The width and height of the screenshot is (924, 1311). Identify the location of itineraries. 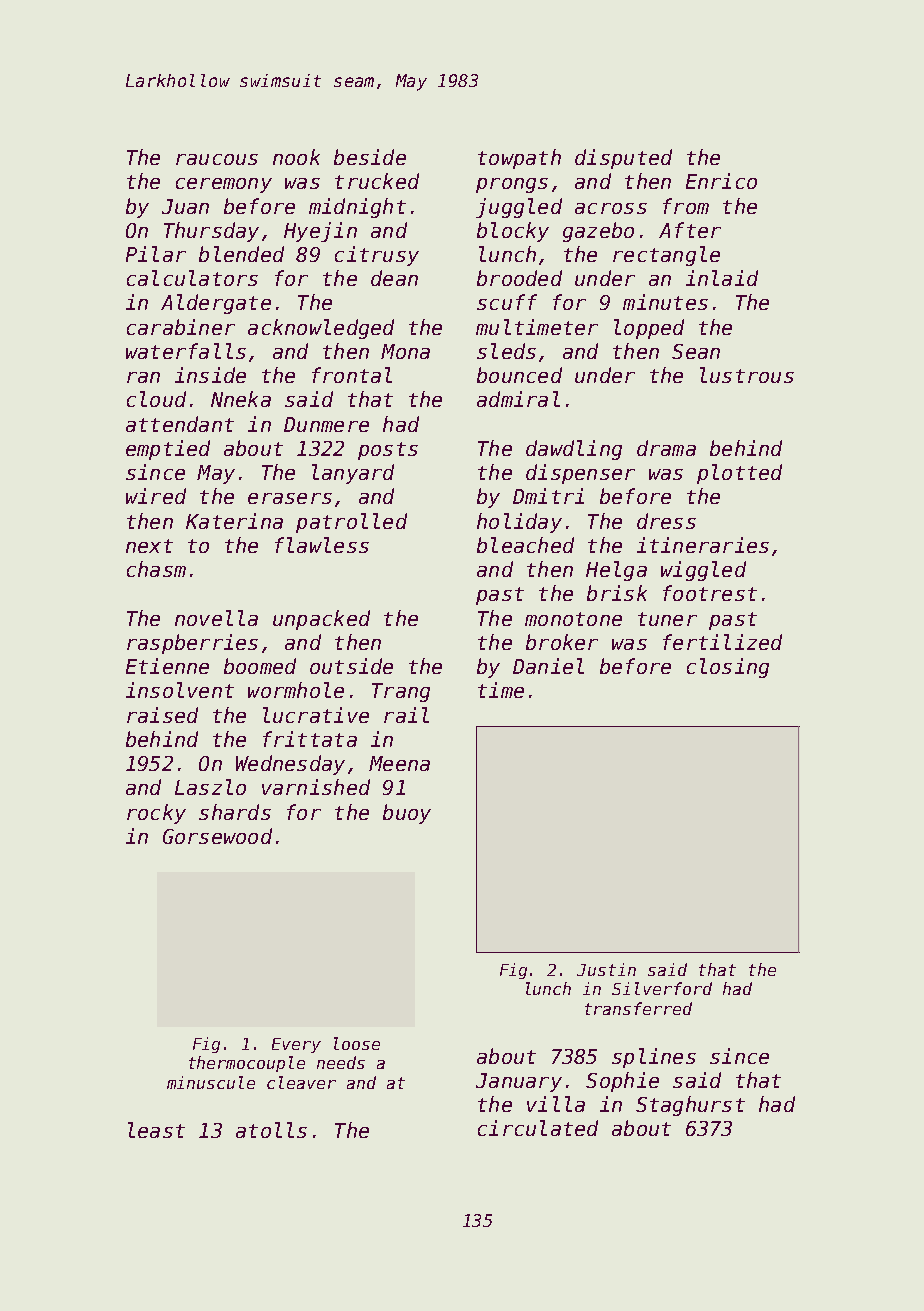
(703, 545).
